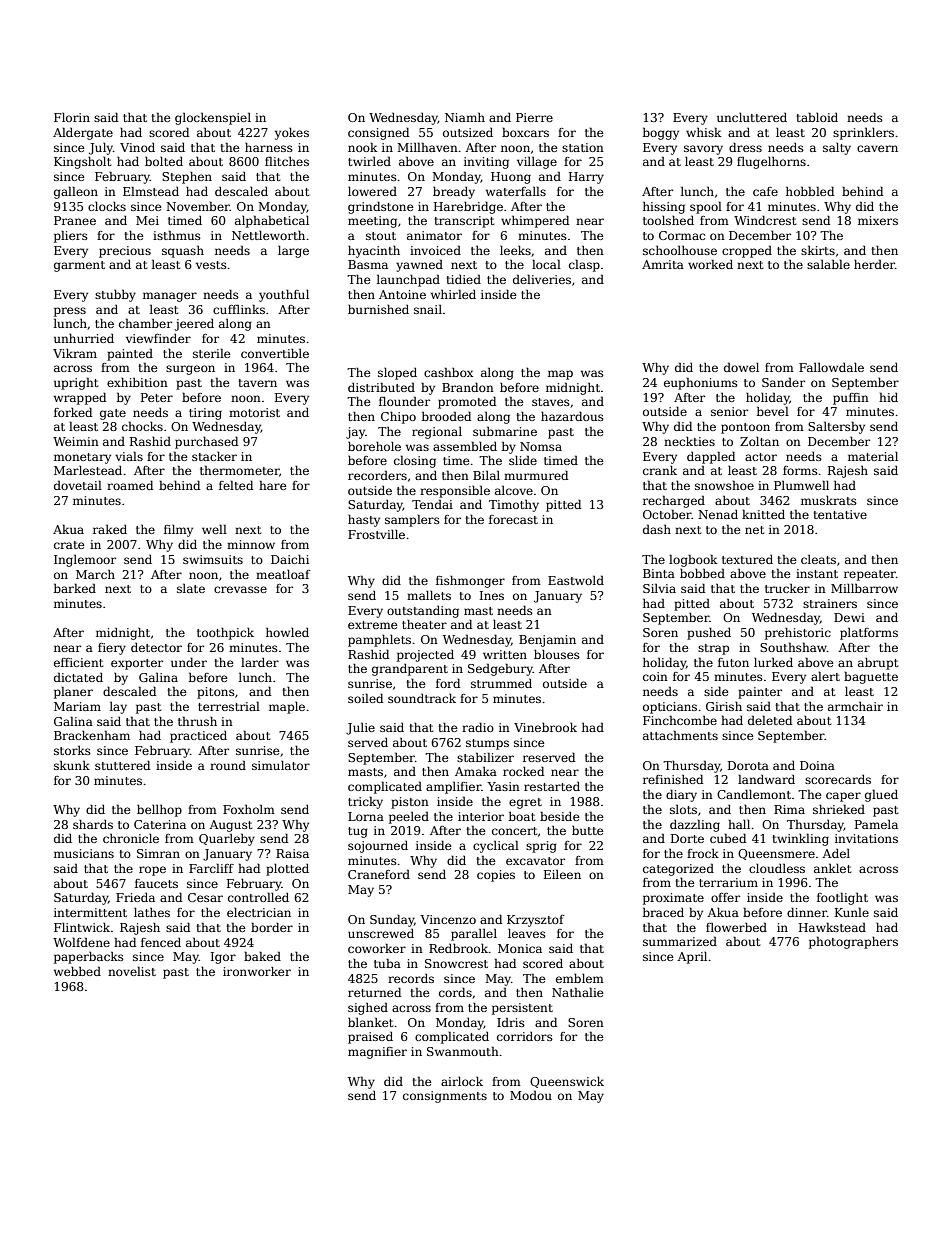 The width and height of the page is (952, 1233). Describe the element at coordinates (855, 706) in the page. I see `armchair` at that location.
